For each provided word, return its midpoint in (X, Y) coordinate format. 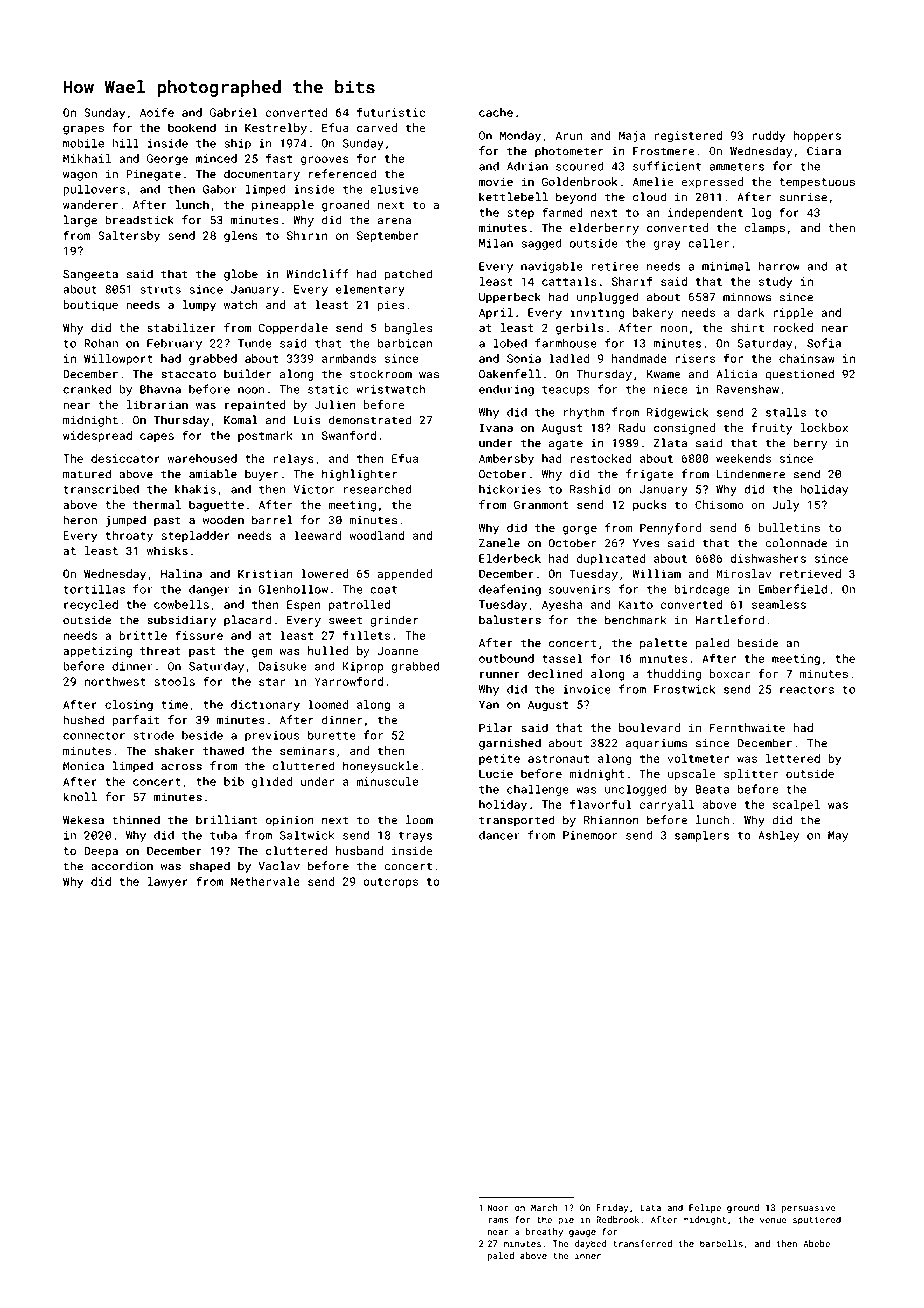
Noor (498, 1207)
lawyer (168, 882)
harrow (779, 266)
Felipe (705, 1208)
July (785, 506)
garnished (510, 744)
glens (241, 237)
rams (498, 1220)
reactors (807, 690)
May (838, 836)
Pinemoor (590, 835)
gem (262, 653)
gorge (580, 530)
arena (394, 221)
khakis (195, 489)
